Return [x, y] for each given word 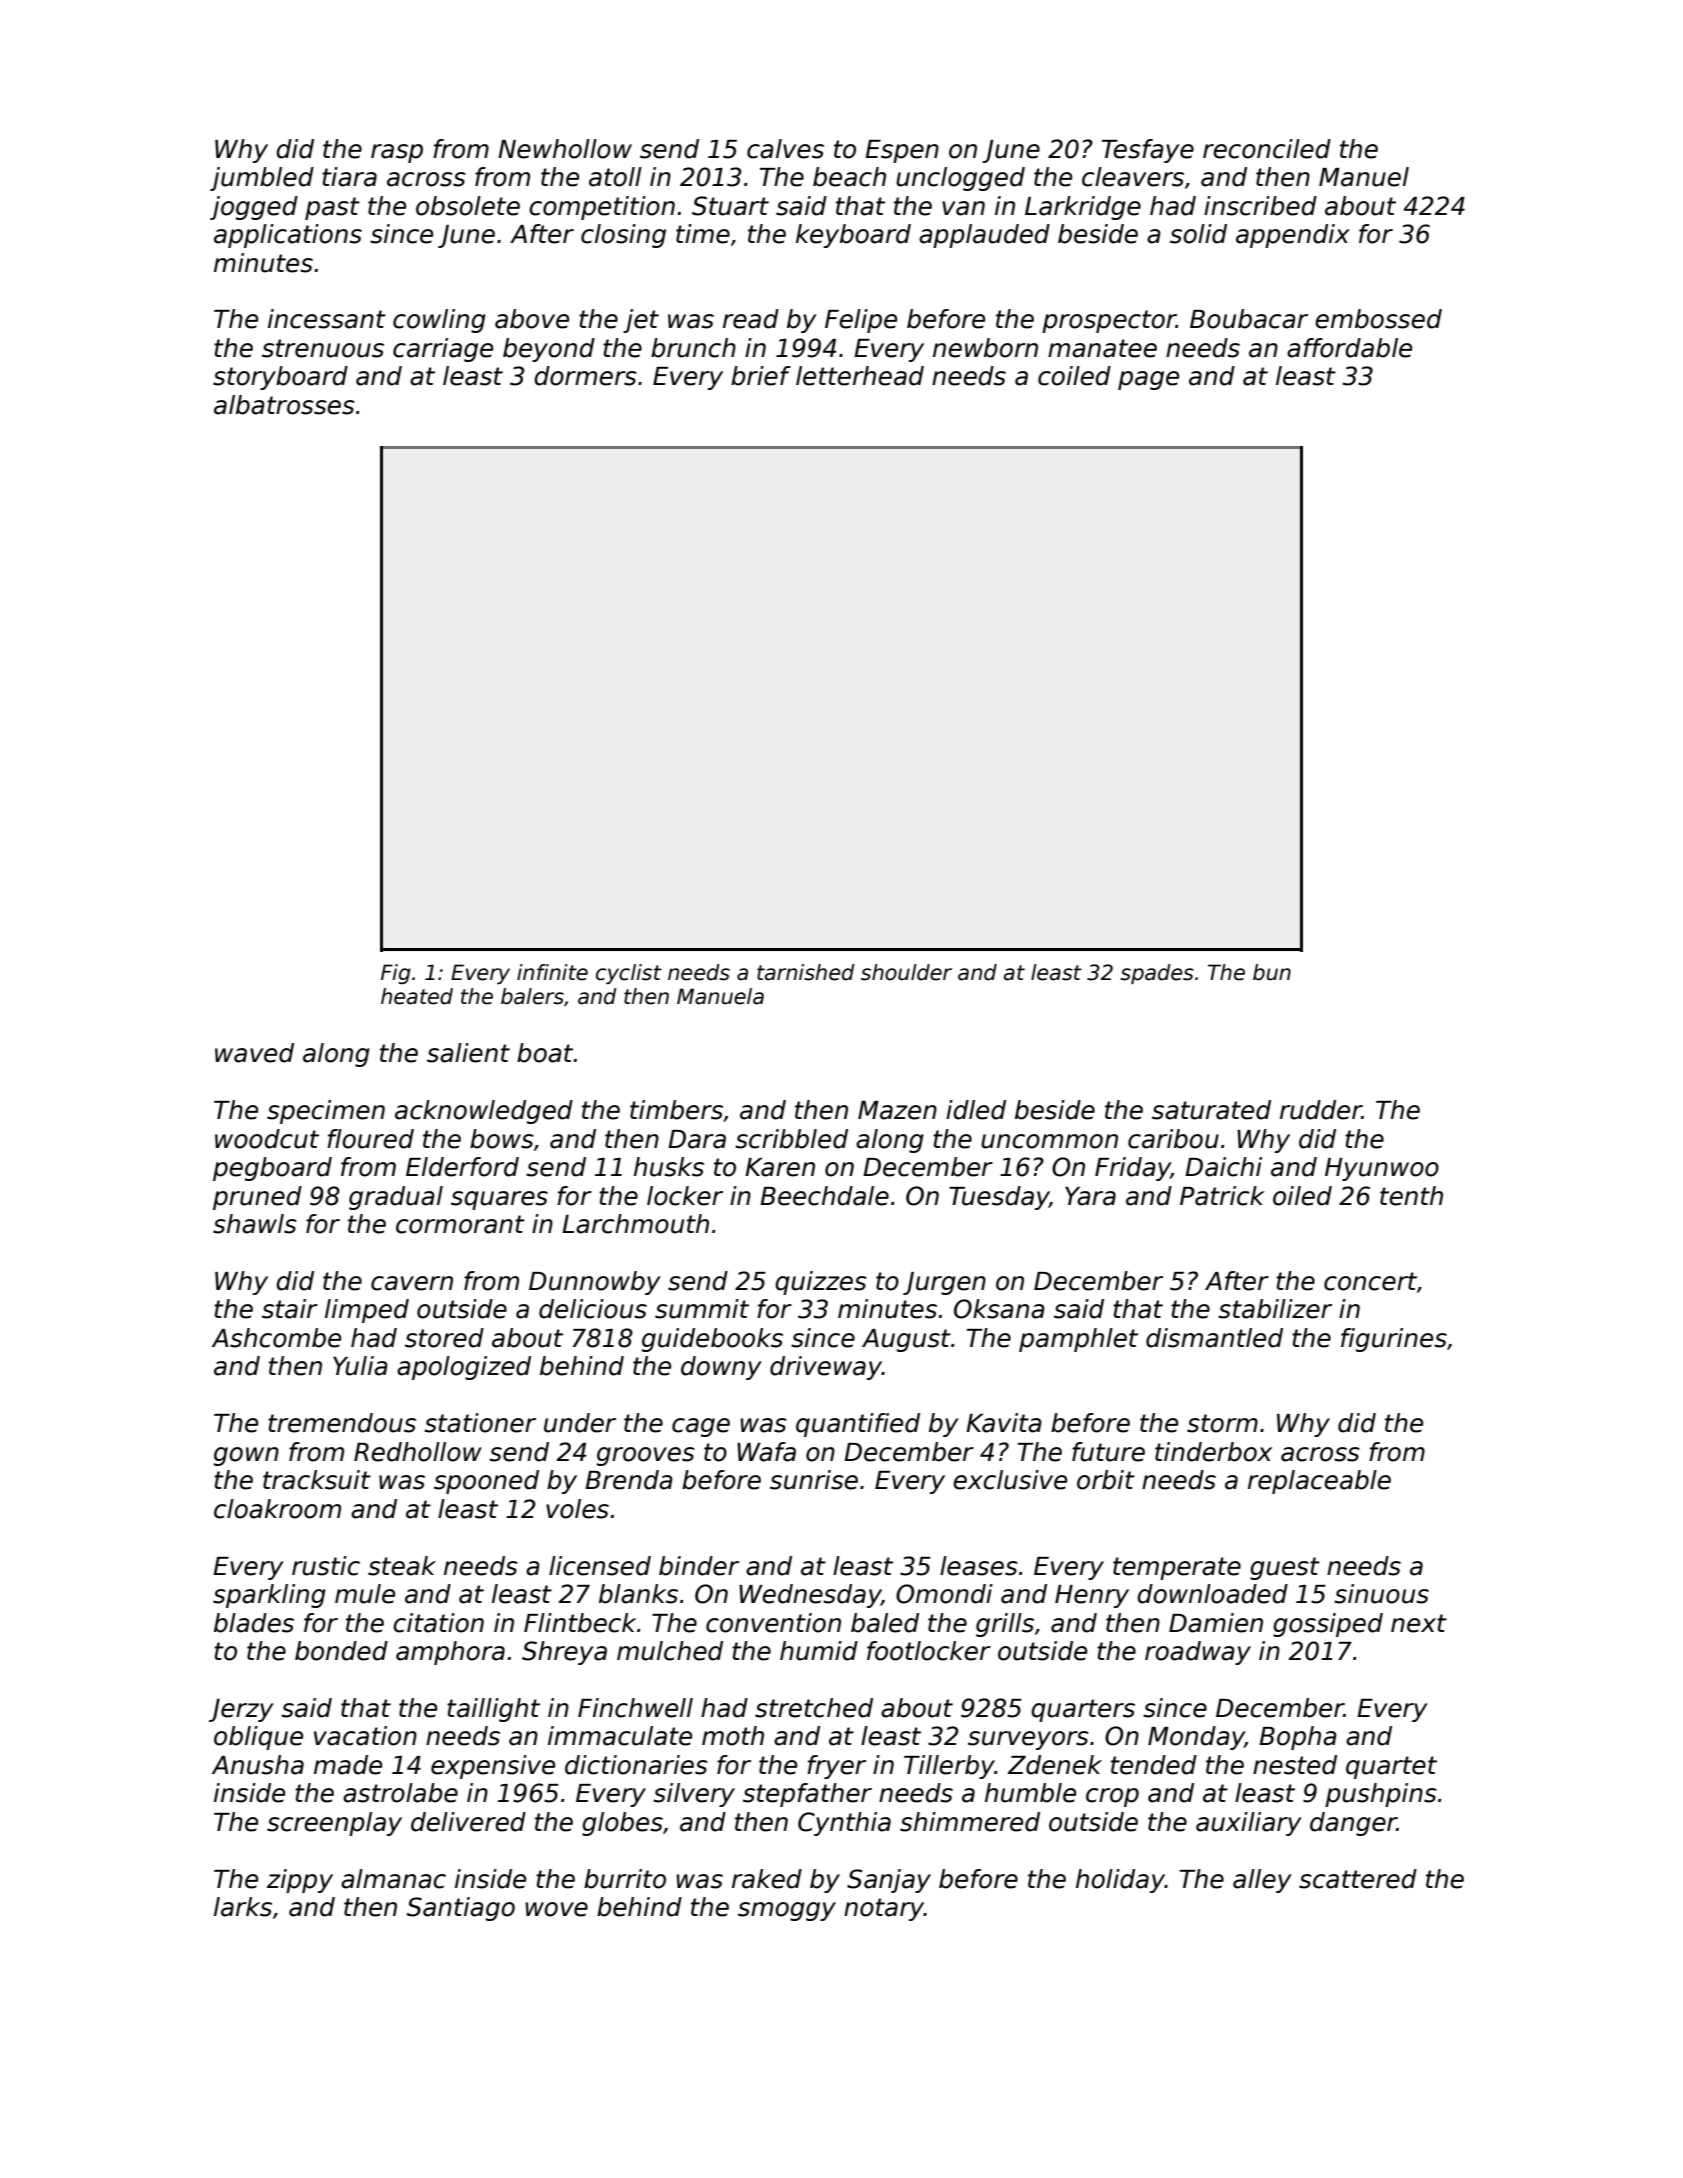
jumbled [262, 179]
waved [254, 1053]
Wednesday [810, 1596]
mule [365, 1594]
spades [1157, 974]
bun [1272, 972]
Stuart [730, 206]
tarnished [806, 972]
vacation [365, 1736]
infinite [552, 972]
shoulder [906, 972]
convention [773, 1623]
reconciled [1267, 149]
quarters [1083, 1710]
